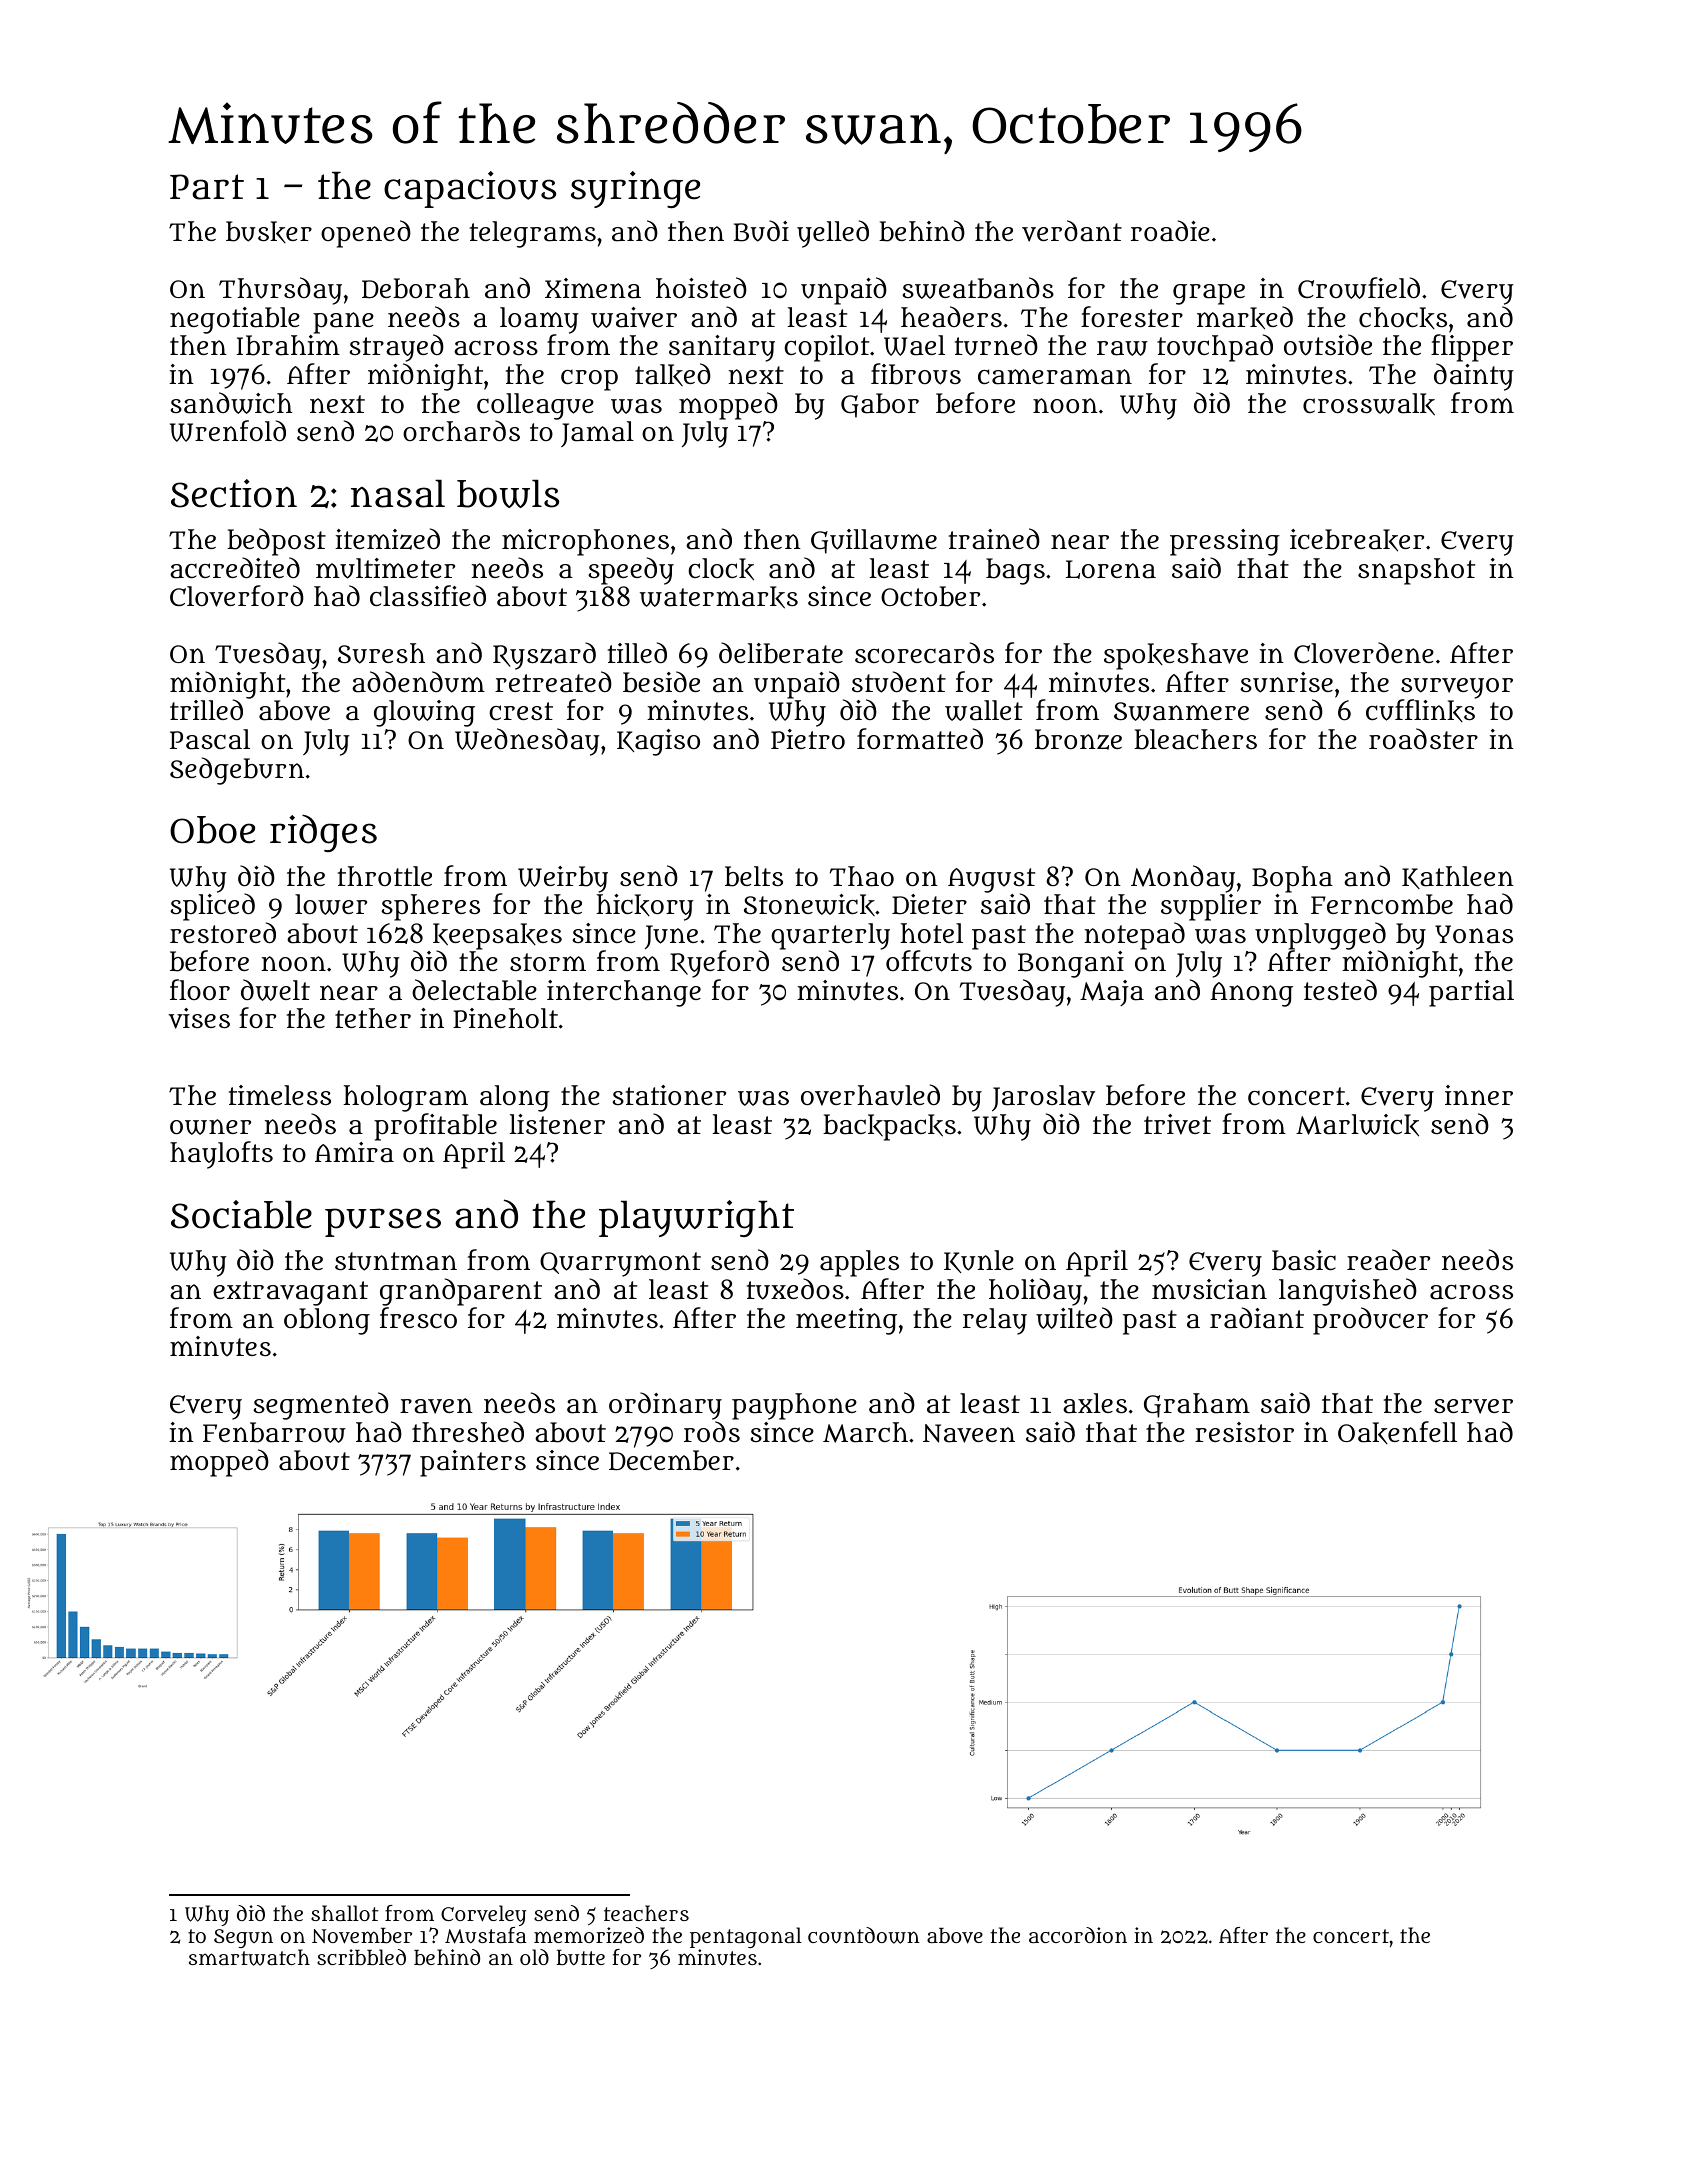 The height and width of the screenshot is (2178, 1683). Describe the element at coordinates (1209, 1289) in the screenshot. I see `musician` at that location.
